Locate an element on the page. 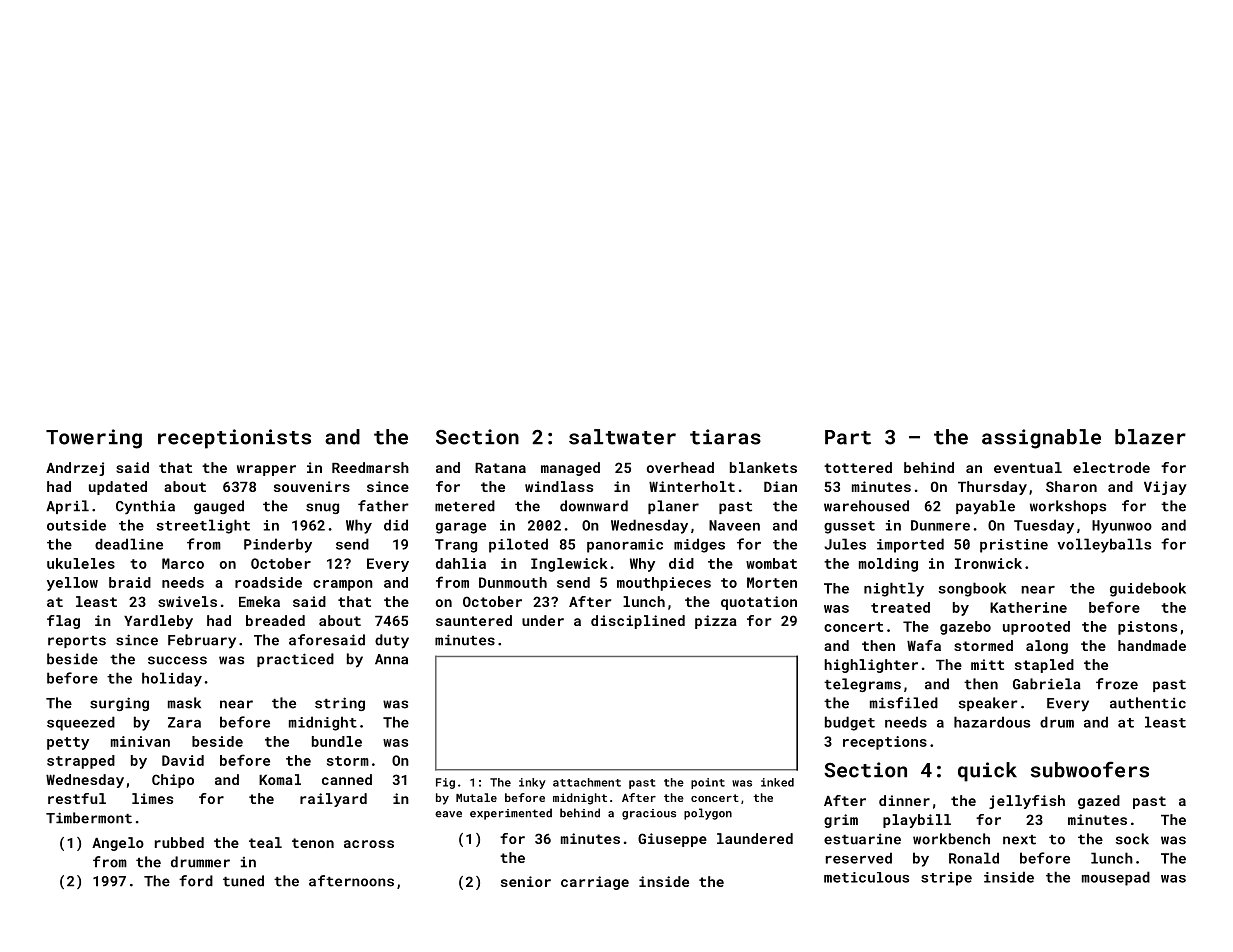 The height and width of the page is (952, 1233). Zara is located at coordinates (184, 722).
